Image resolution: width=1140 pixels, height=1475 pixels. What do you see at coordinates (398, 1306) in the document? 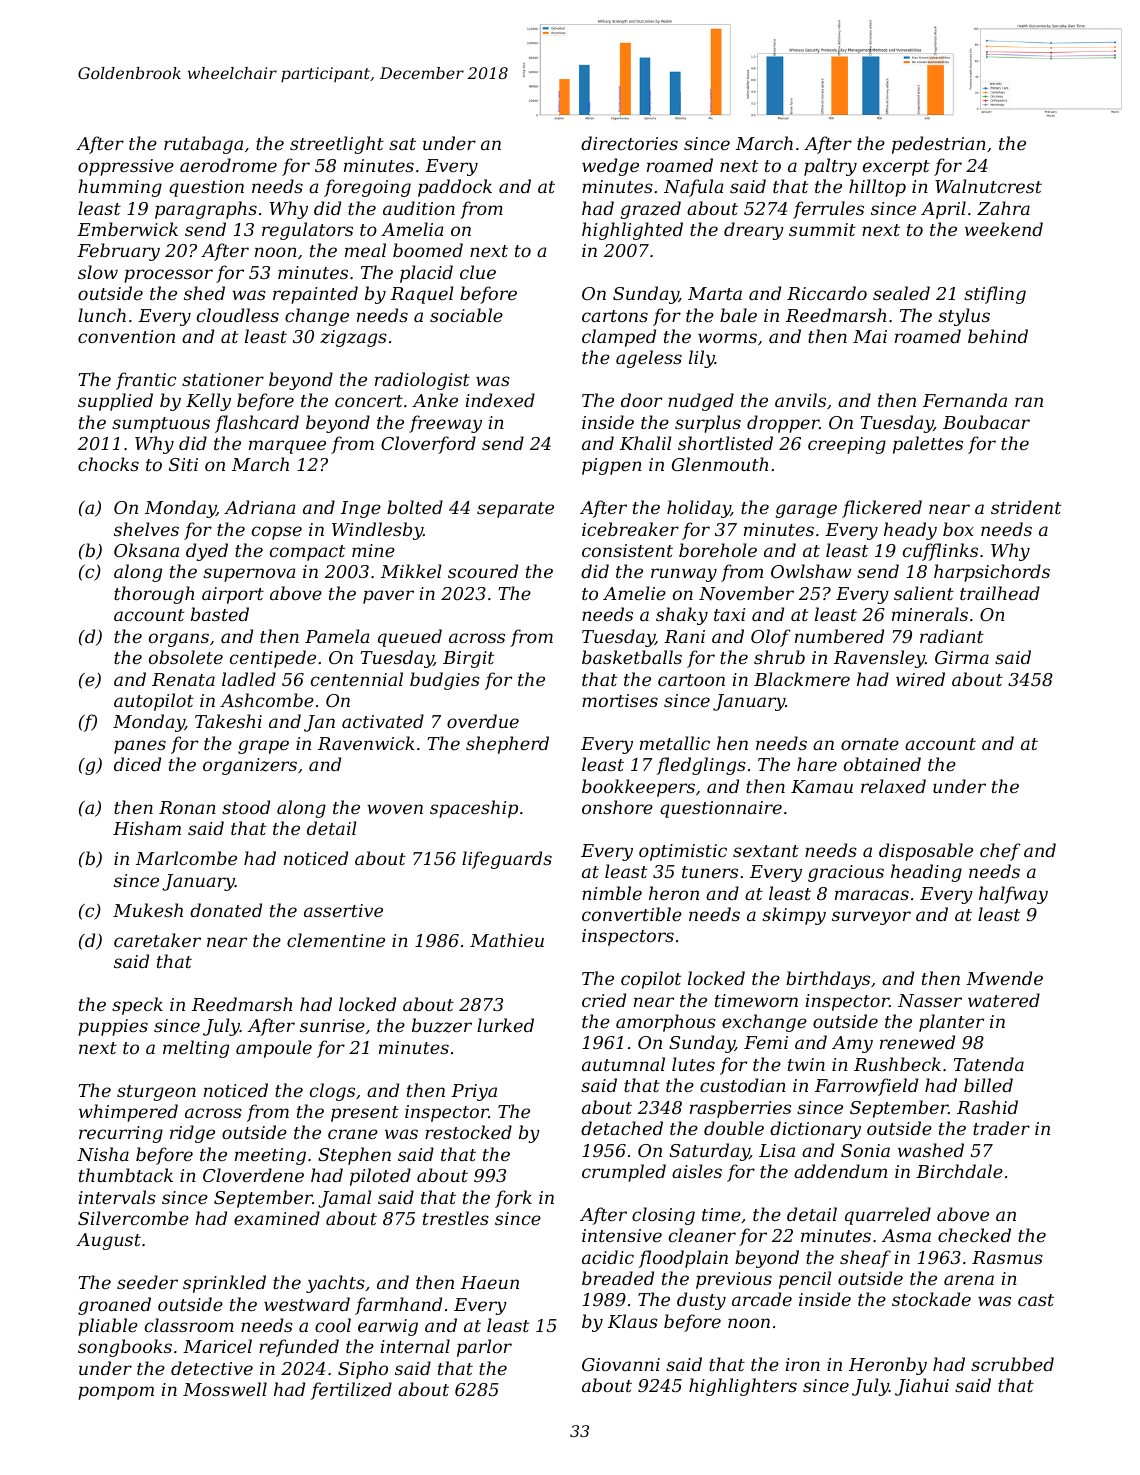
I see `farmhand` at bounding box center [398, 1306].
